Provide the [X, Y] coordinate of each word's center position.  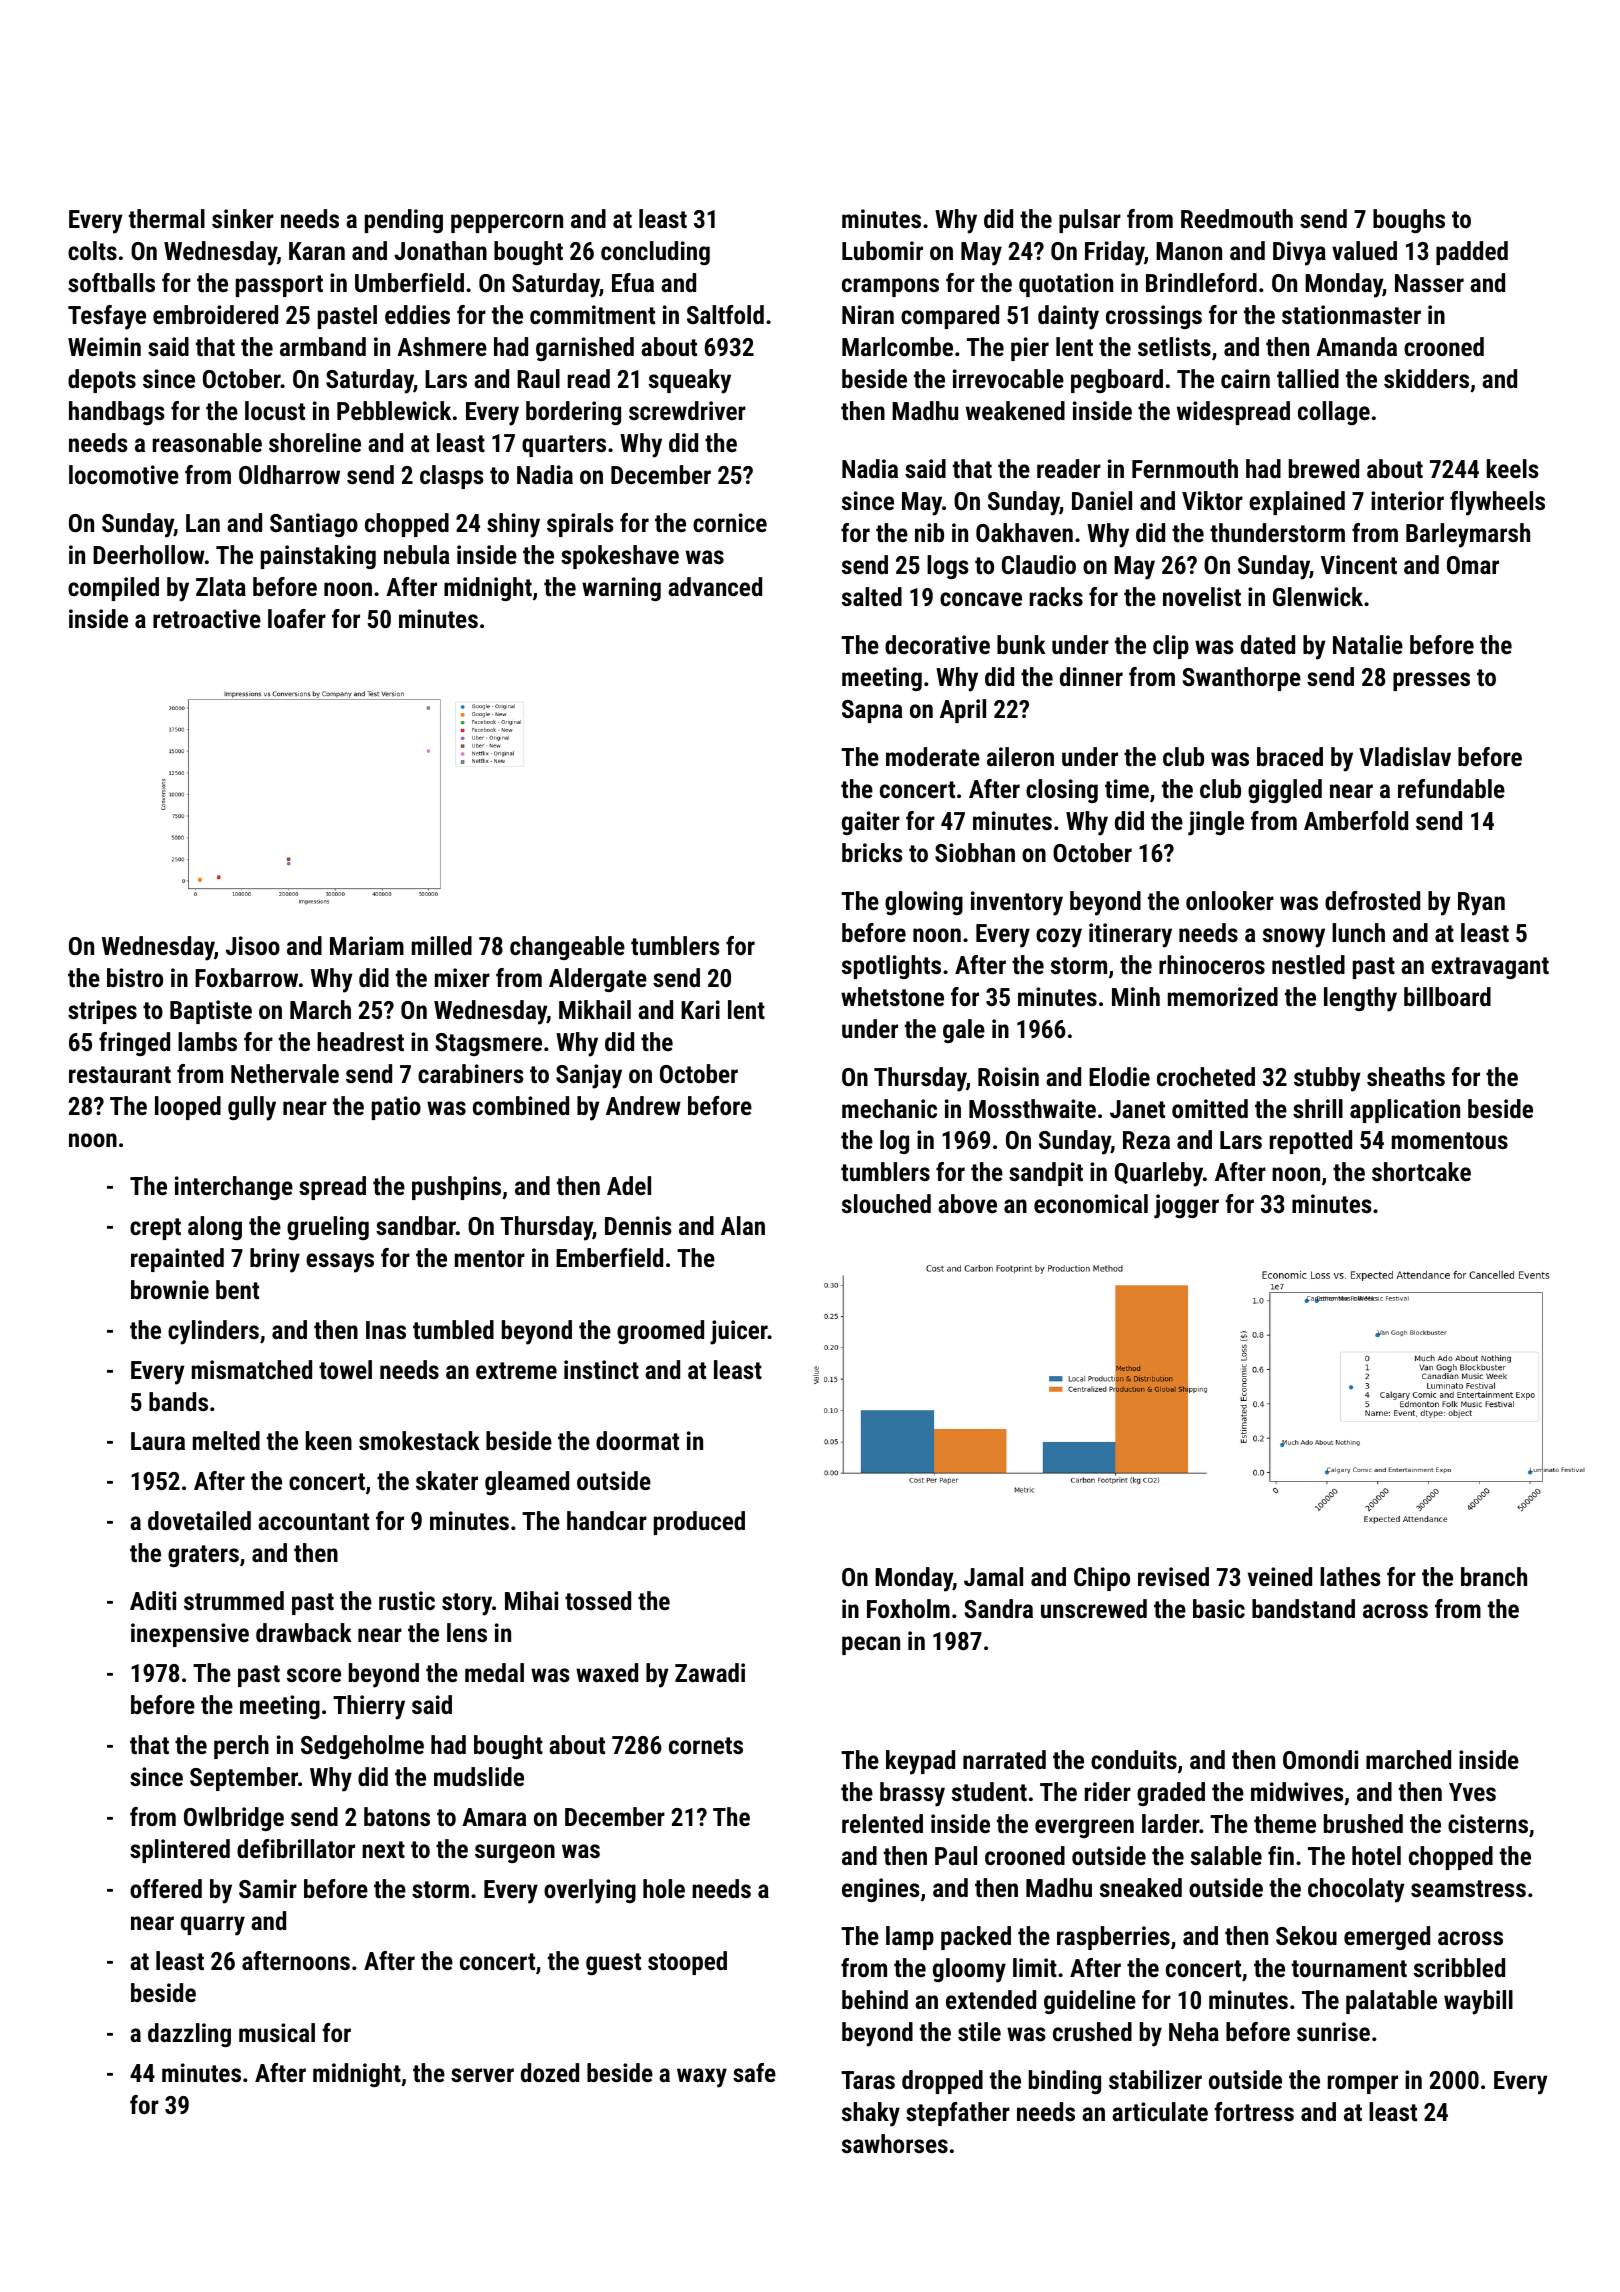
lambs [207, 1041]
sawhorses [895, 2143]
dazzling [189, 2035]
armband [323, 346]
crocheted [1206, 1076]
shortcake [1421, 1171]
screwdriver [687, 410]
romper [1363, 2084]
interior [1407, 500]
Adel [629, 1185]
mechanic [889, 1108]
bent [237, 1289]
